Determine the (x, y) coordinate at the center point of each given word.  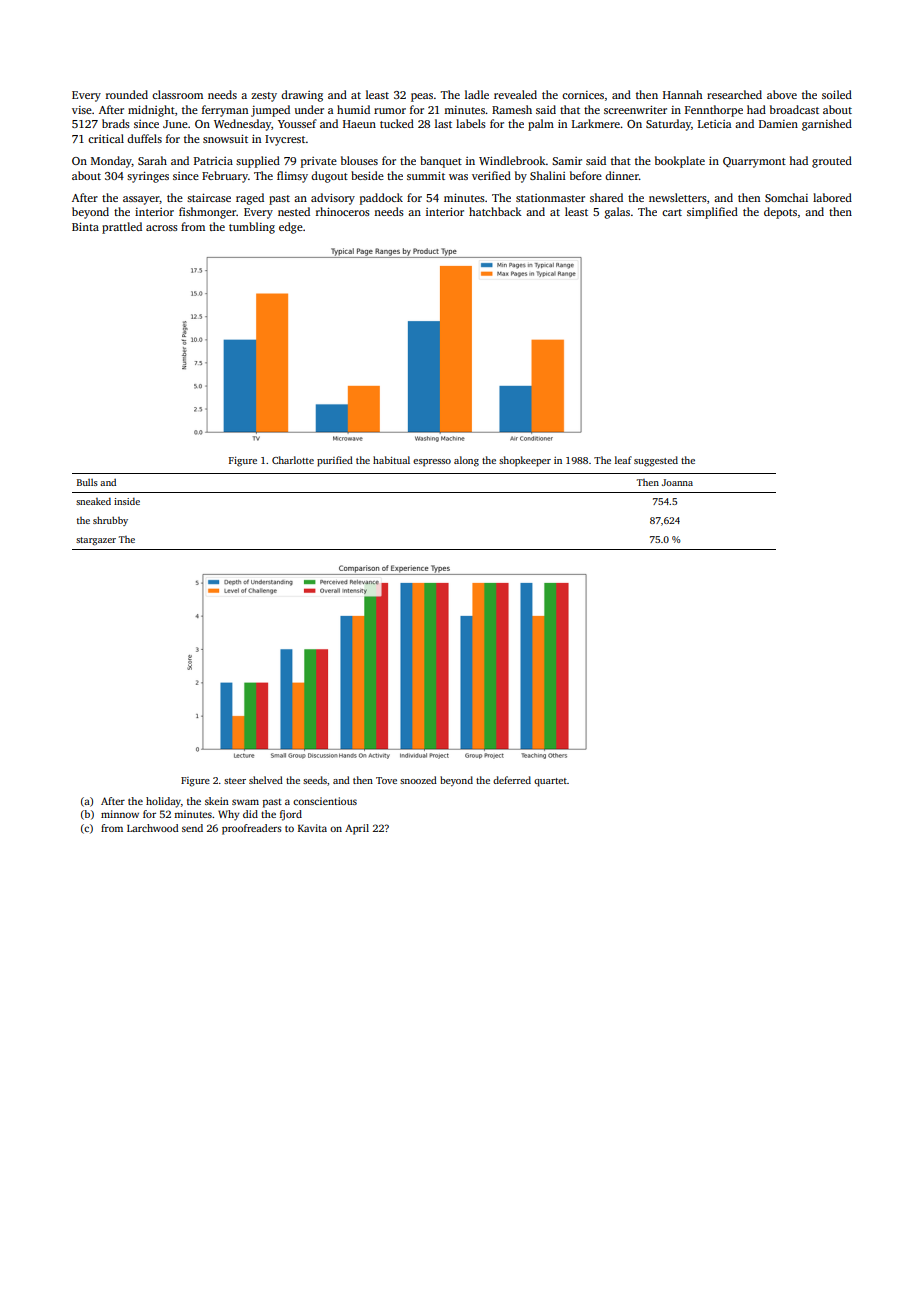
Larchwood (153, 828)
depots (780, 213)
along (466, 461)
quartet (550, 782)
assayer (141, 200)
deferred (512, 780)
